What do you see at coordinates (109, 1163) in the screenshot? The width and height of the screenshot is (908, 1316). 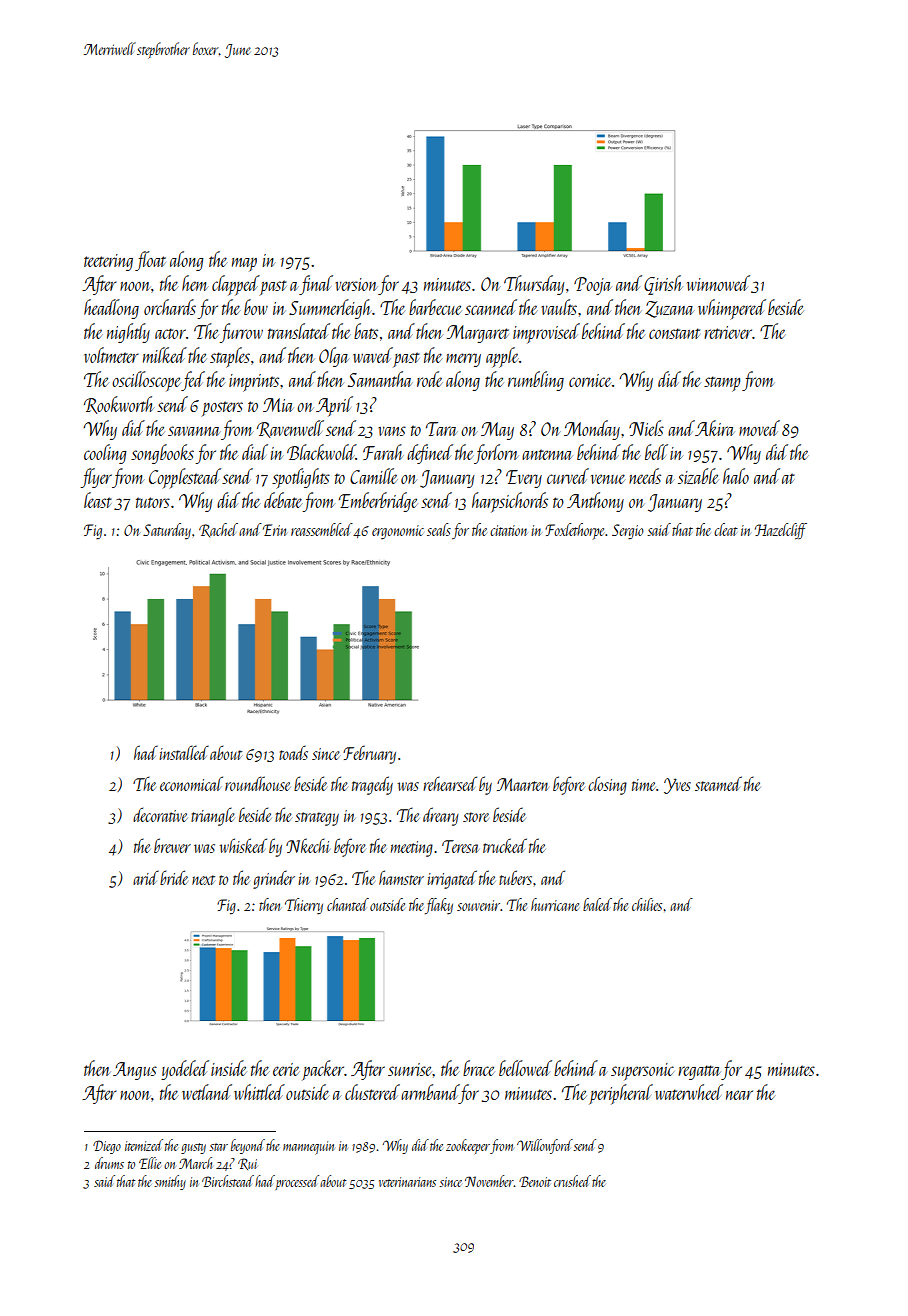 I see `drums` at bounding box center [109, 1163].
